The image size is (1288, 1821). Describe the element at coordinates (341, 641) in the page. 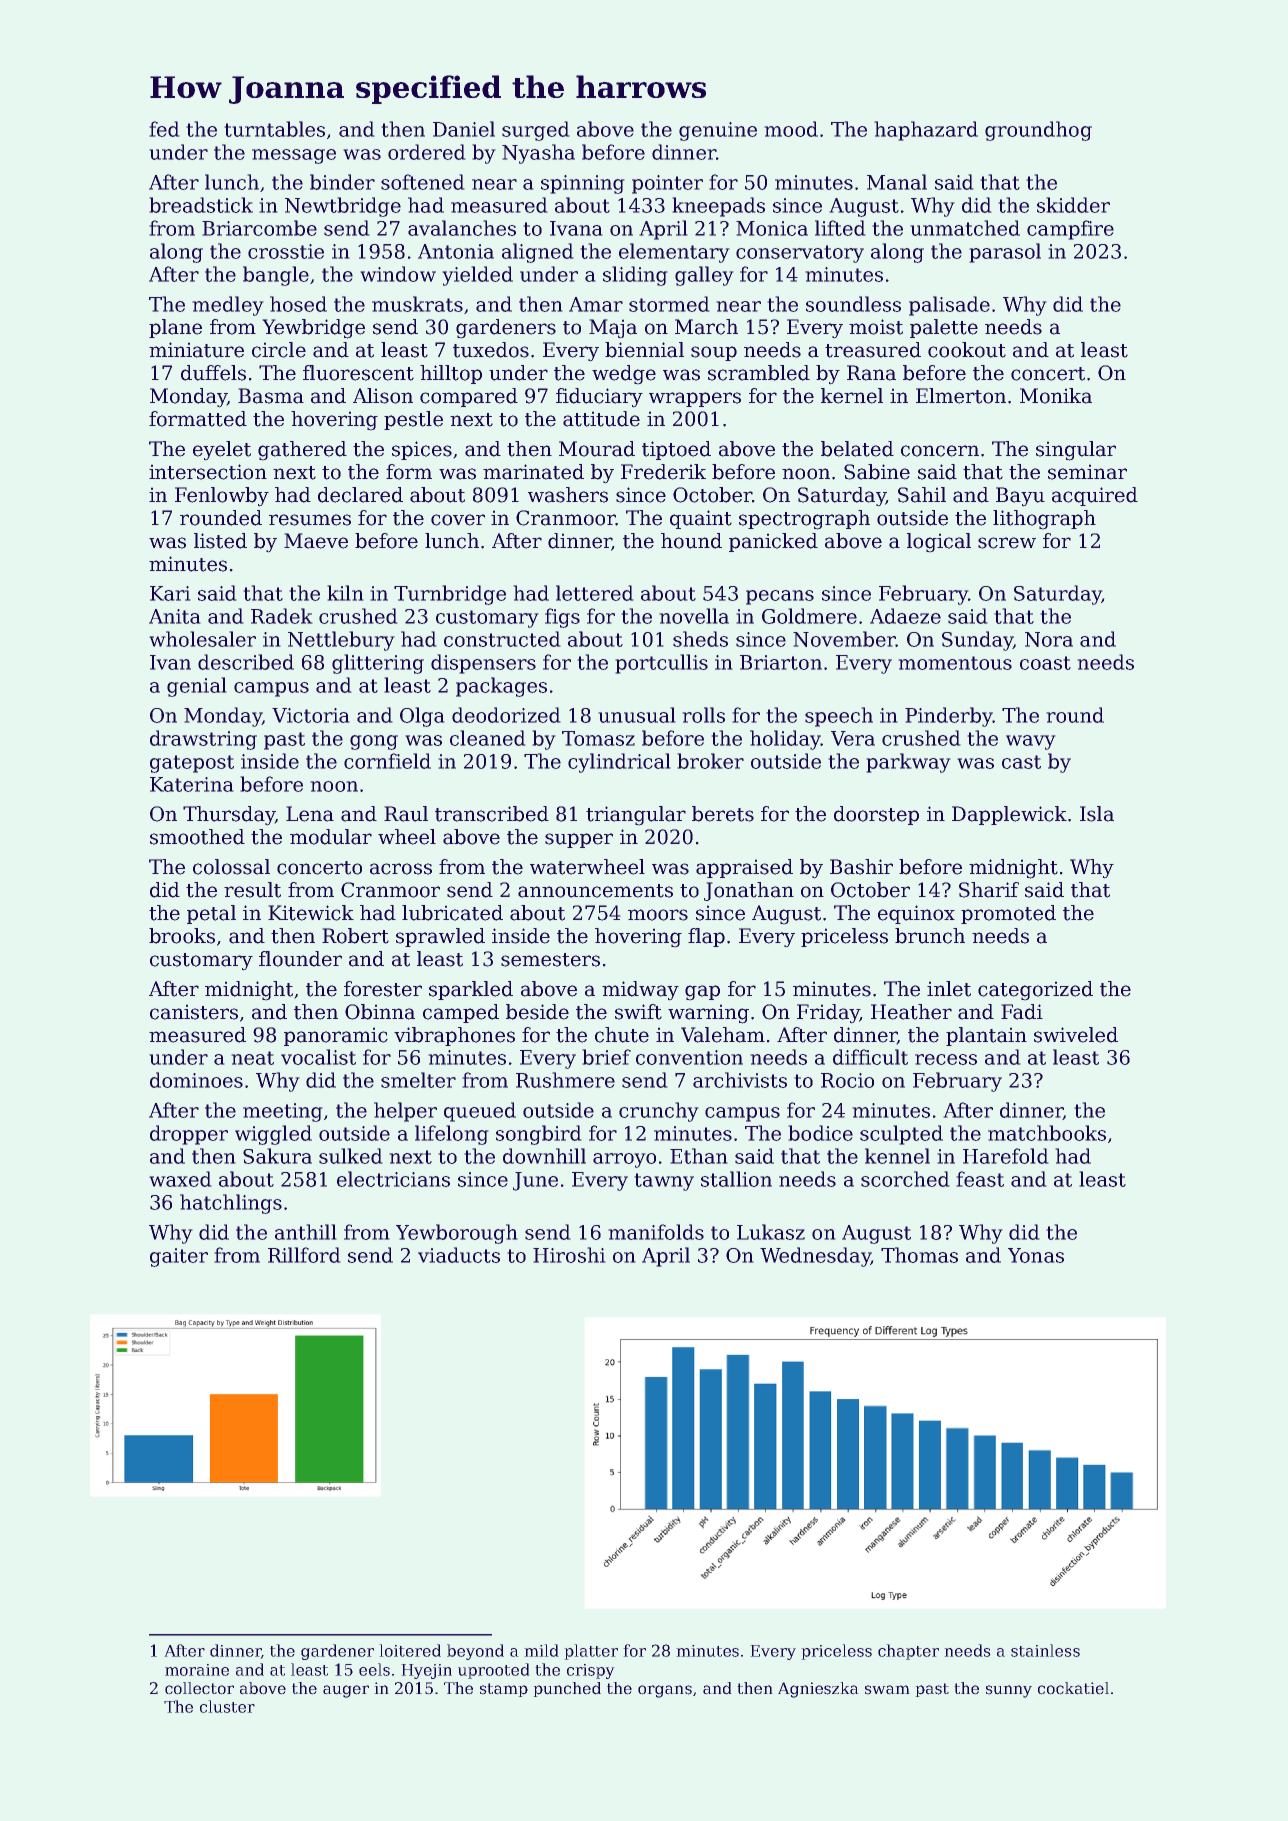

I see `Nettlebury` at that location.
